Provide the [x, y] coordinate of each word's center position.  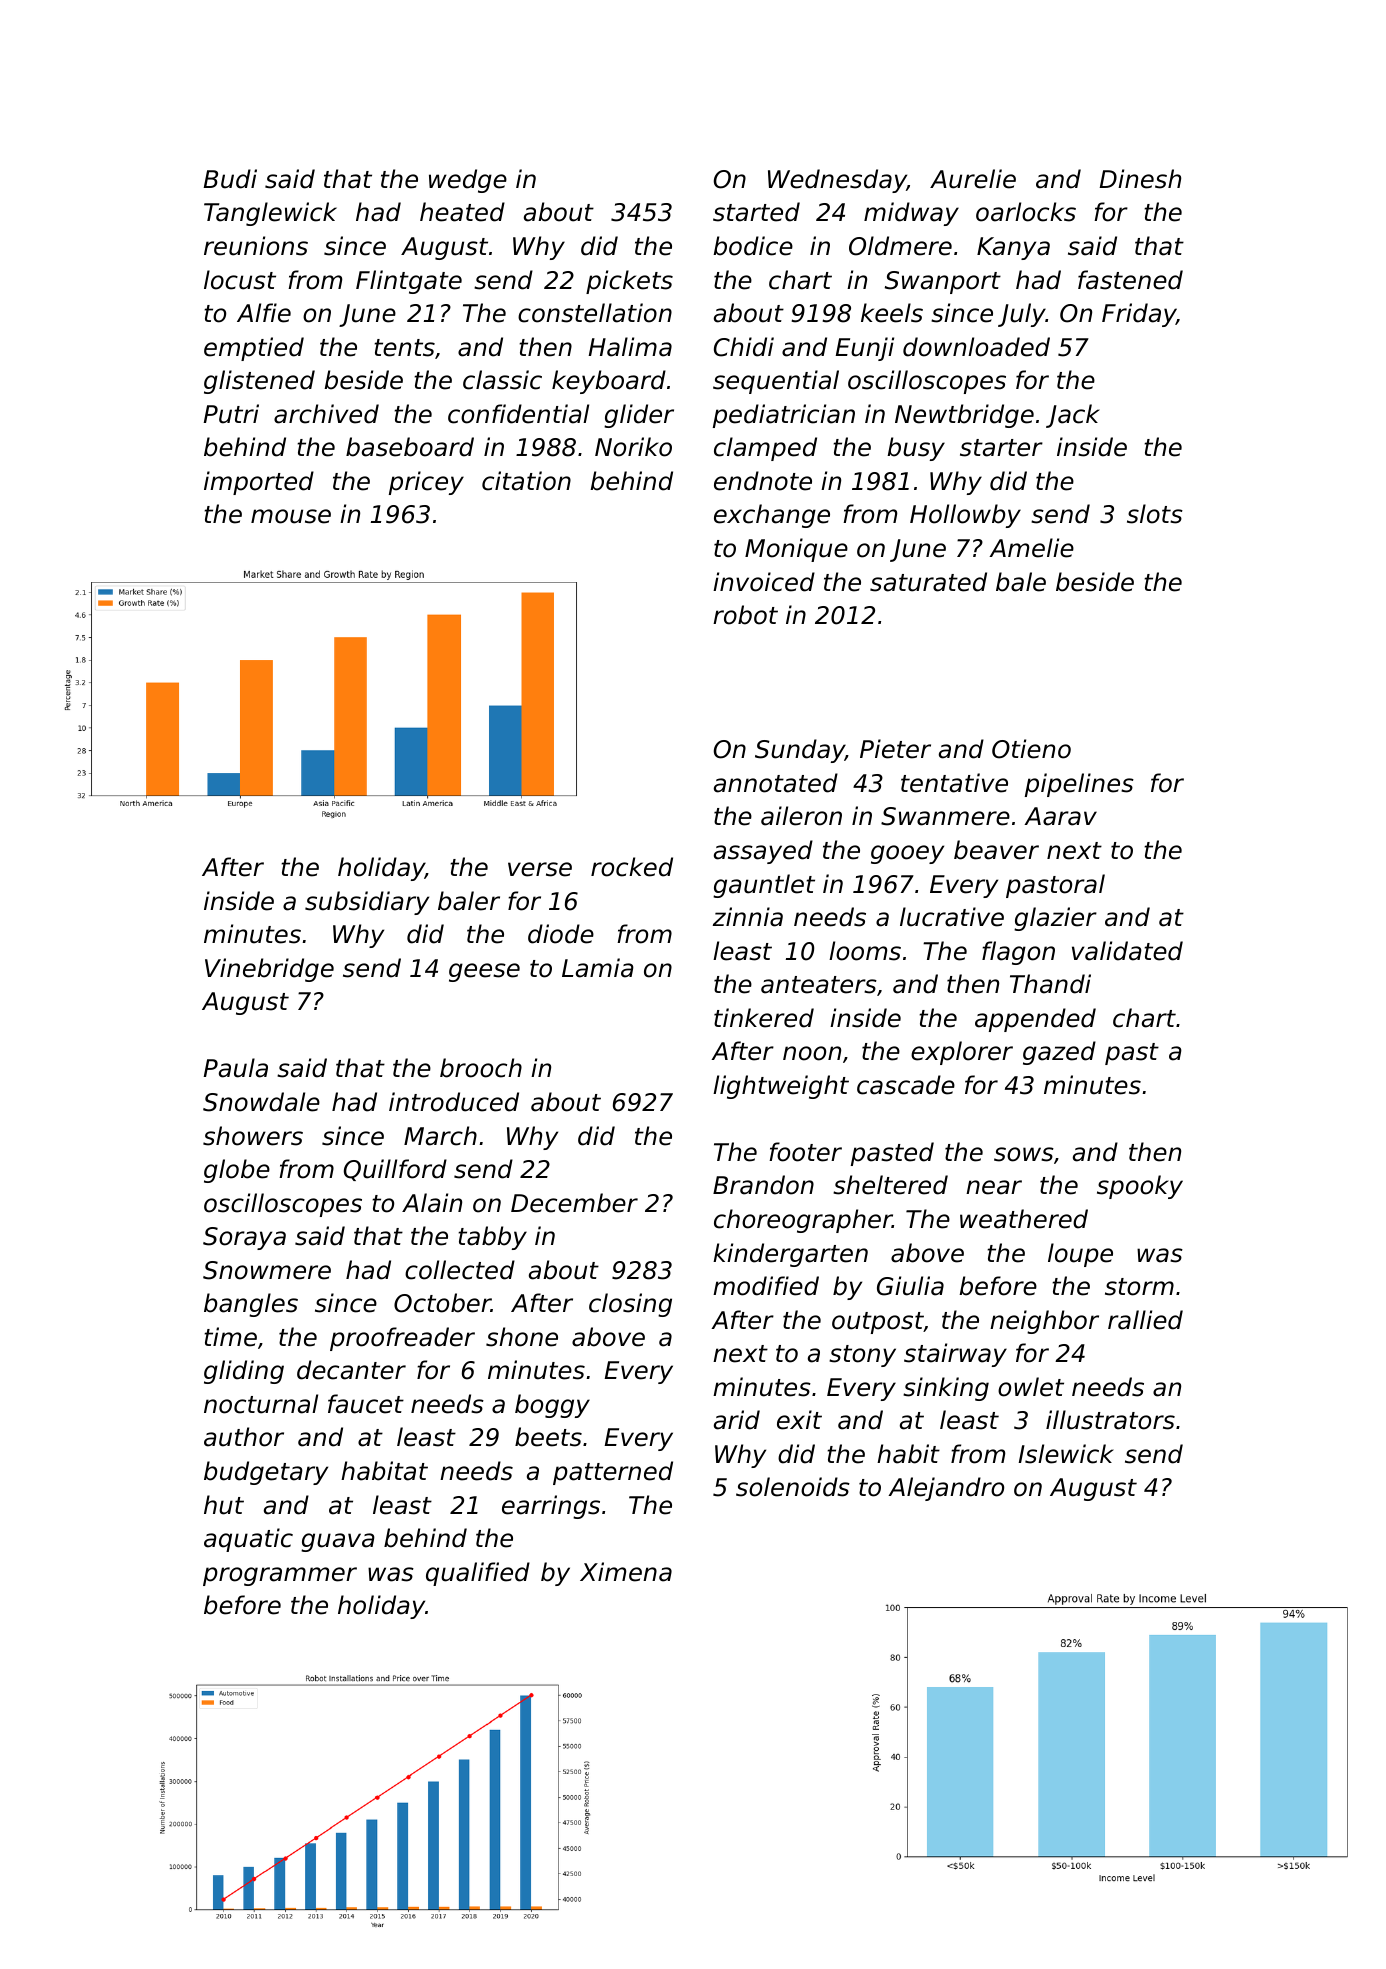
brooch [481, 1068]
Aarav [1060, 816]
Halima [630, 347]
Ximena [626, 1572]
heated [462, 212]
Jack [1073, 416]
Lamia [598, 968]
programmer [280, 1576]
